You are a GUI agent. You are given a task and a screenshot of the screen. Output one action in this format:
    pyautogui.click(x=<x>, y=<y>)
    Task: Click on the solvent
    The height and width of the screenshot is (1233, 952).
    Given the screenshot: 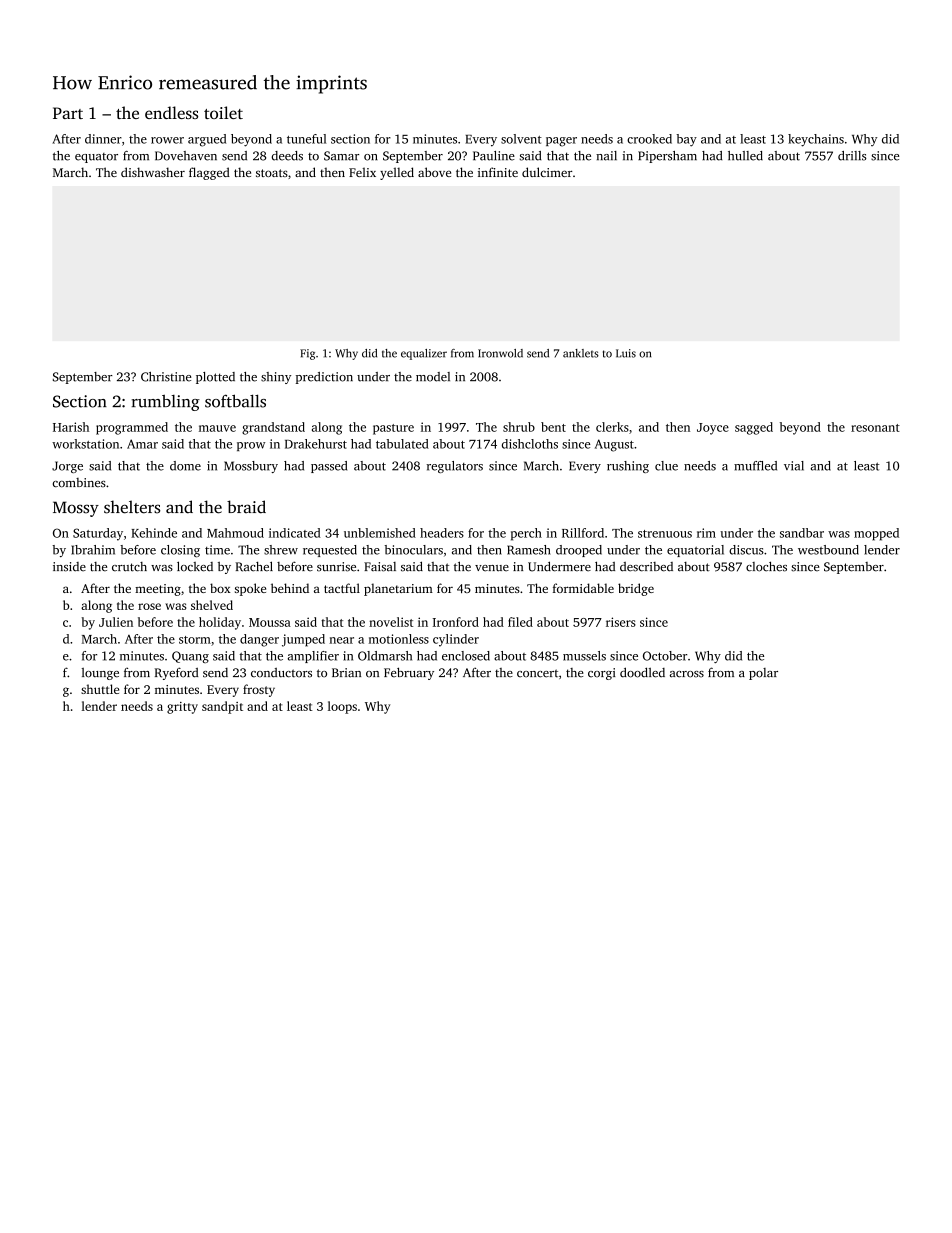 What is the action you would take?
    pyautogui.click(x=521, y=139)
